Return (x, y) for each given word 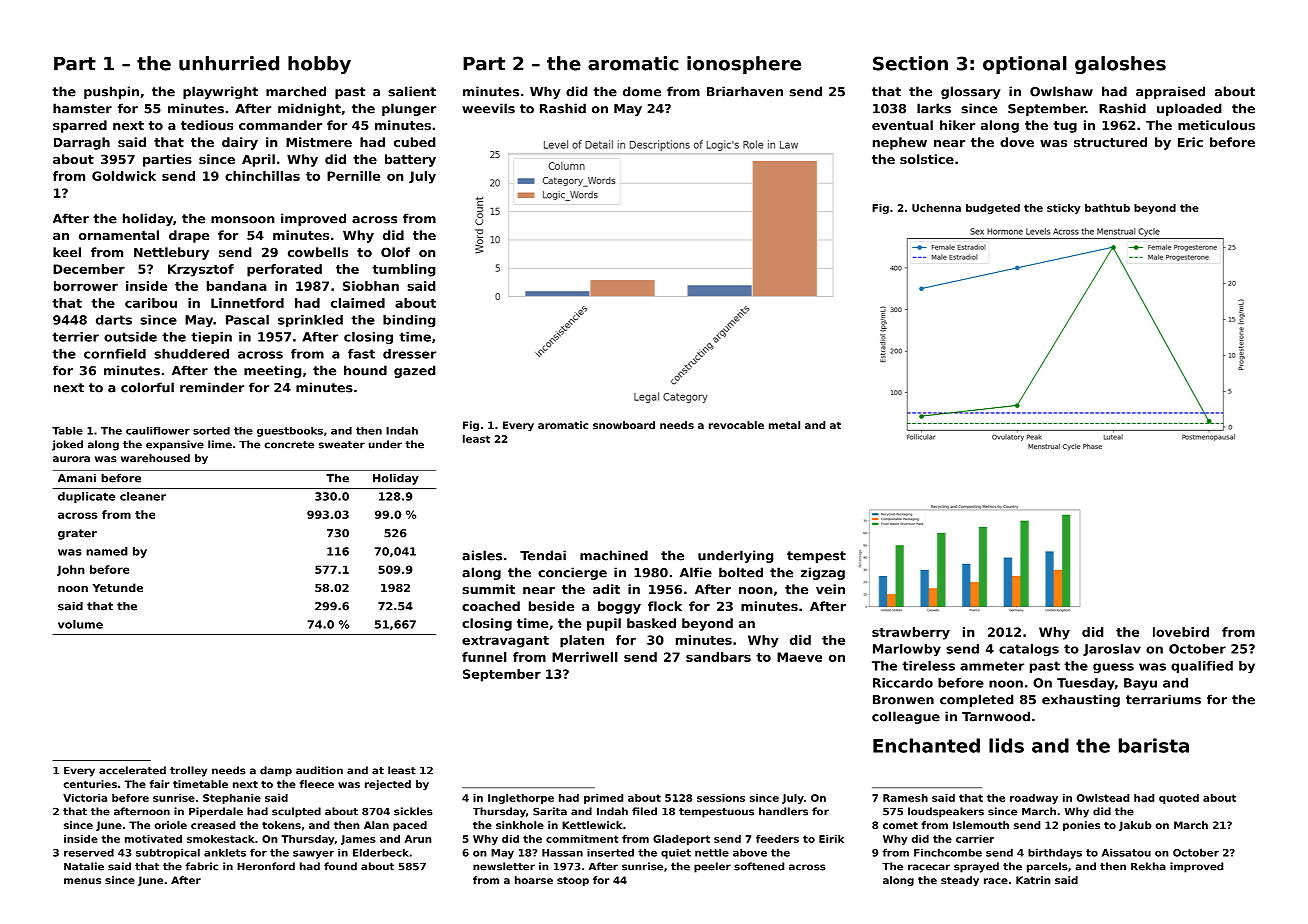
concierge (572, 573)
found (340, 866)
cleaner (143, 496)
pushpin (111, 92)
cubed (414, 142)
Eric (1190, 142)
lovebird (1181, 632)
